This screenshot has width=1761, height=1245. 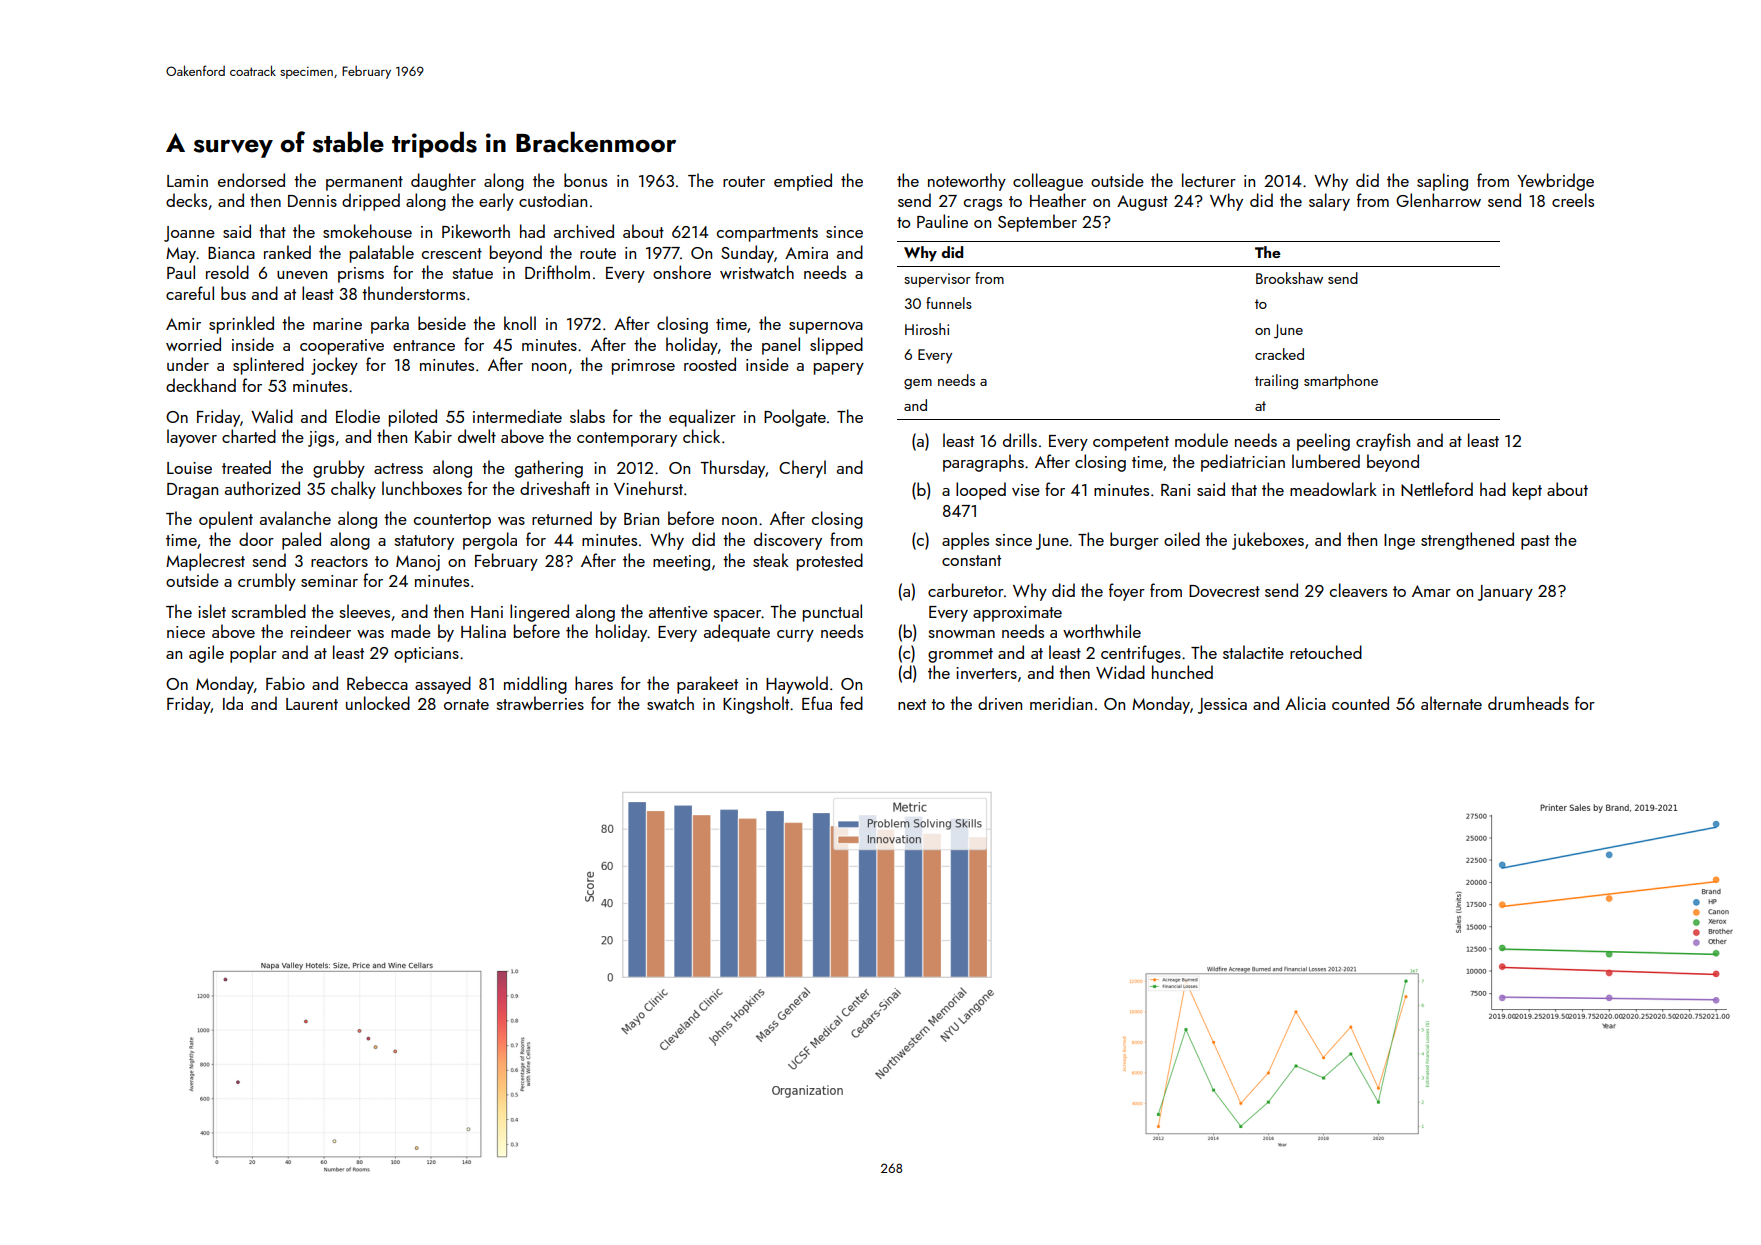 What do you see at coordinates (1451, 703) in the screenshot?
I see `alternate` at bounding box center [1451, 703].
